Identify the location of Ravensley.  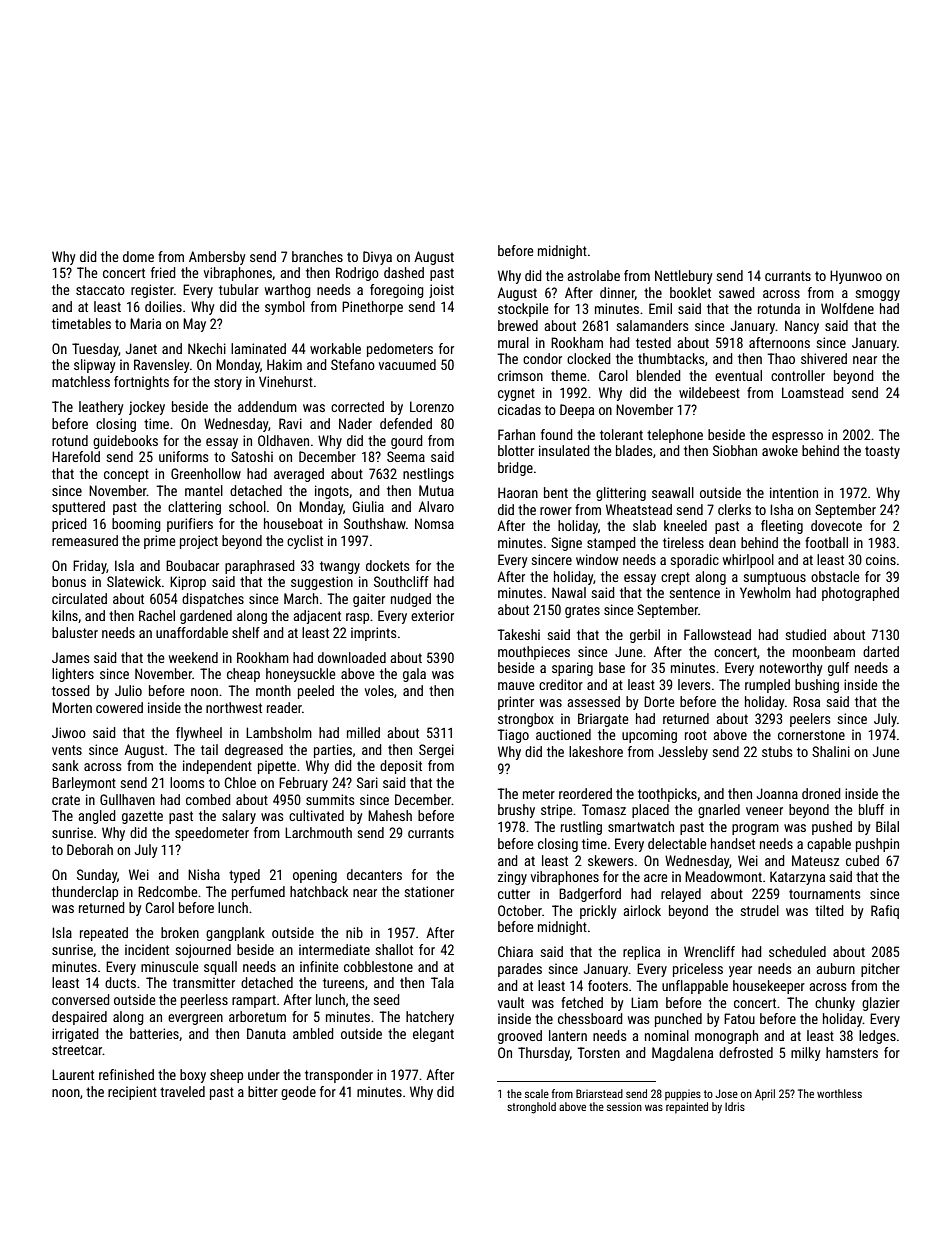
(161, 366).
